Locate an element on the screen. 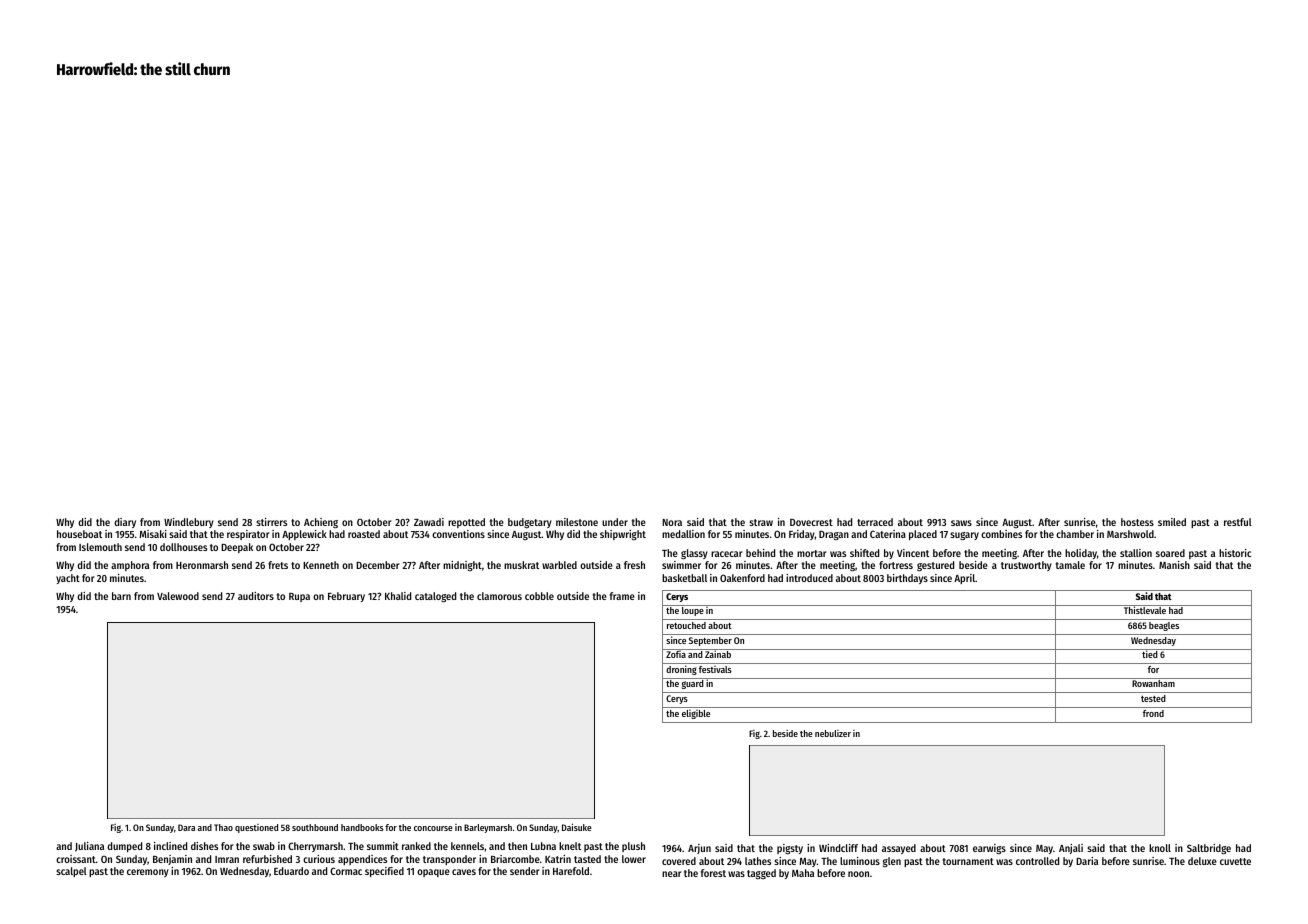 The image size is (1308, 924). Valewood is located at coordinates (178, 596).
